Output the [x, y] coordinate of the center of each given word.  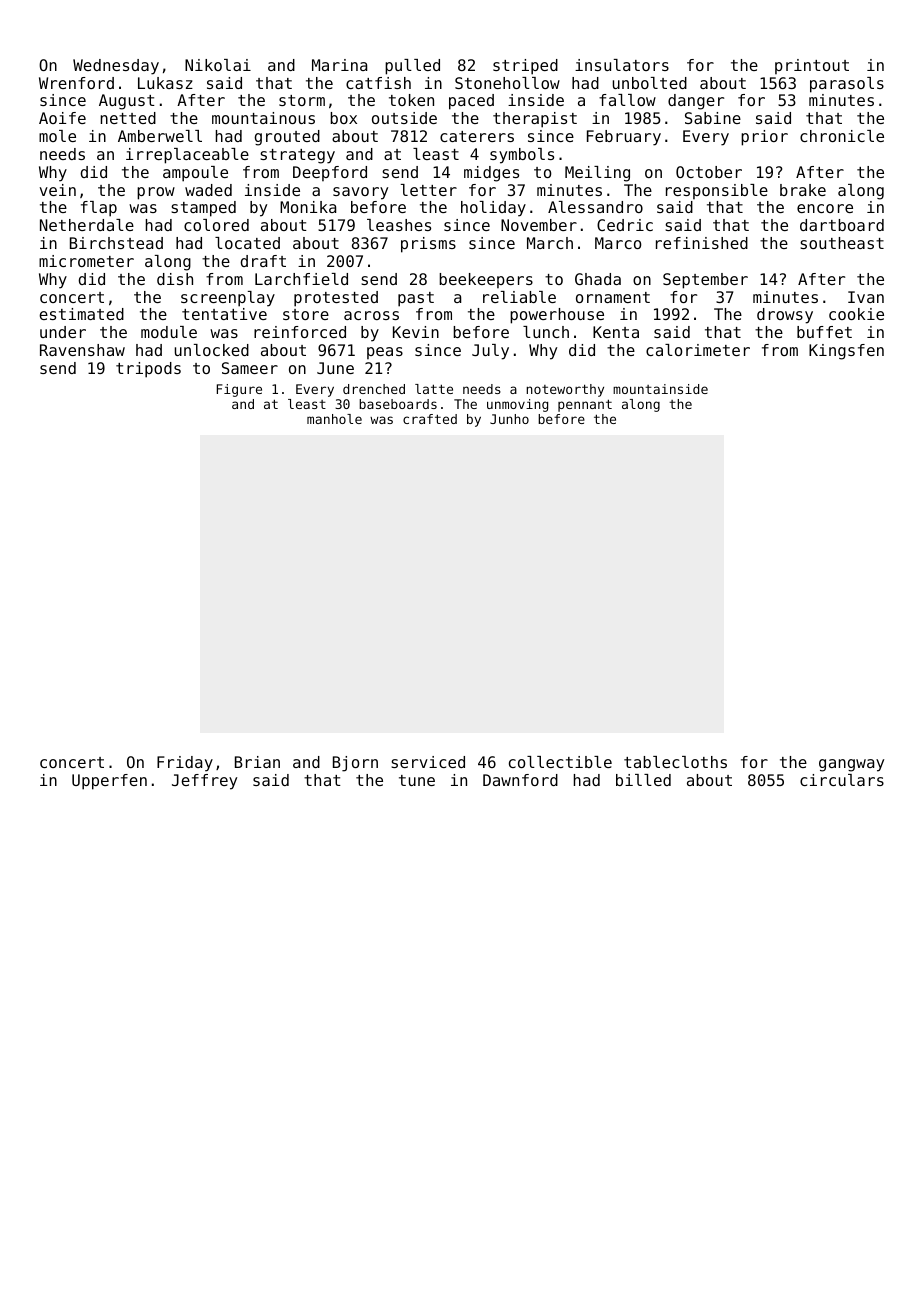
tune [417, 780]
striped [525, 67]
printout [812, 66]
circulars [842, 780]
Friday [185, 764]
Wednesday [116, 67]
